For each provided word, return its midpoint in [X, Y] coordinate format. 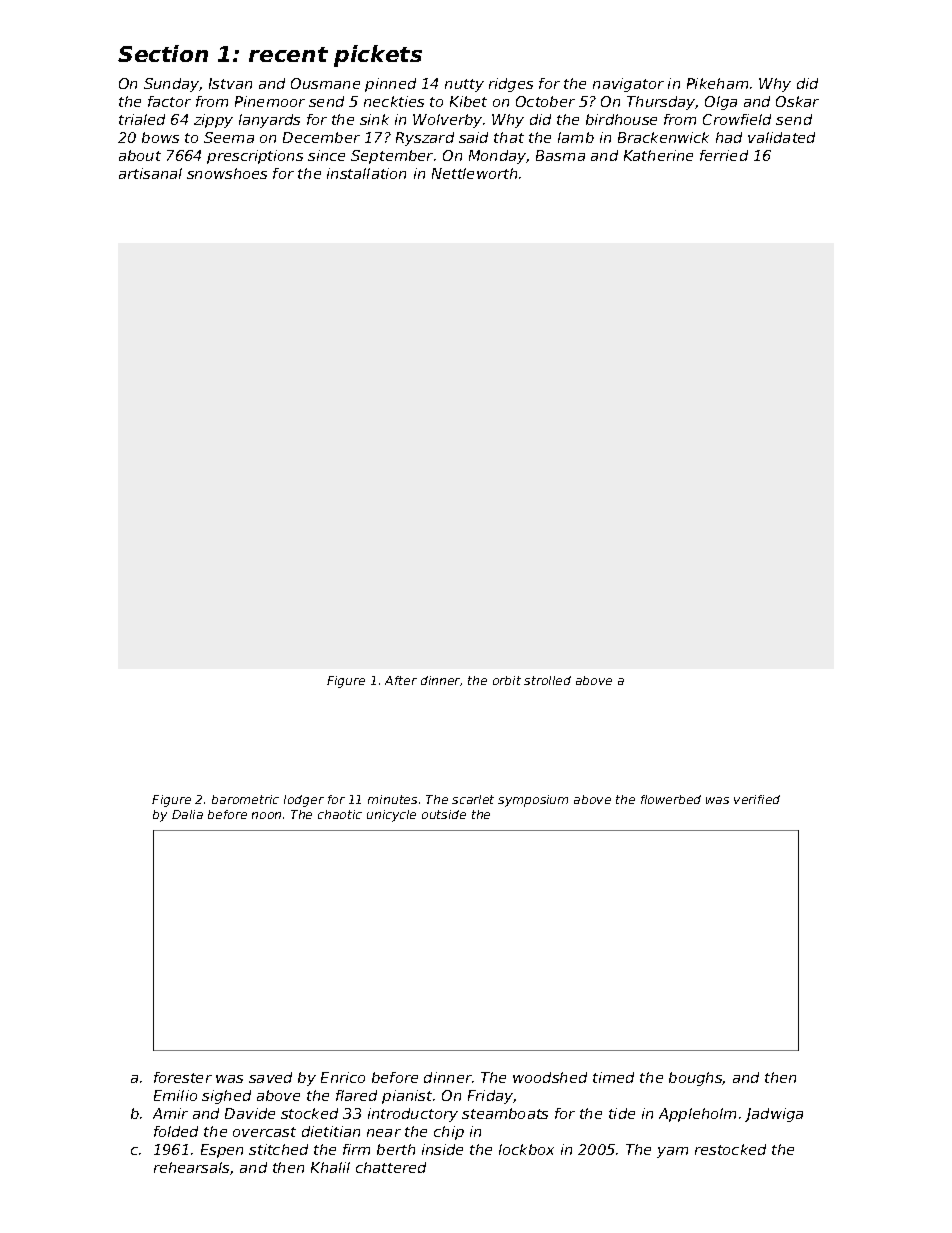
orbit [507, 680]
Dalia [187, 814]
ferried [724, 155]
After [401, 680]
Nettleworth [474, 173]
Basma [560, 155]
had [729, 137]
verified [757, 799]
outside [444, 814]
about [140, 155]
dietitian [331, 1131]
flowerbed [671, 799]
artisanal [150, 173]
